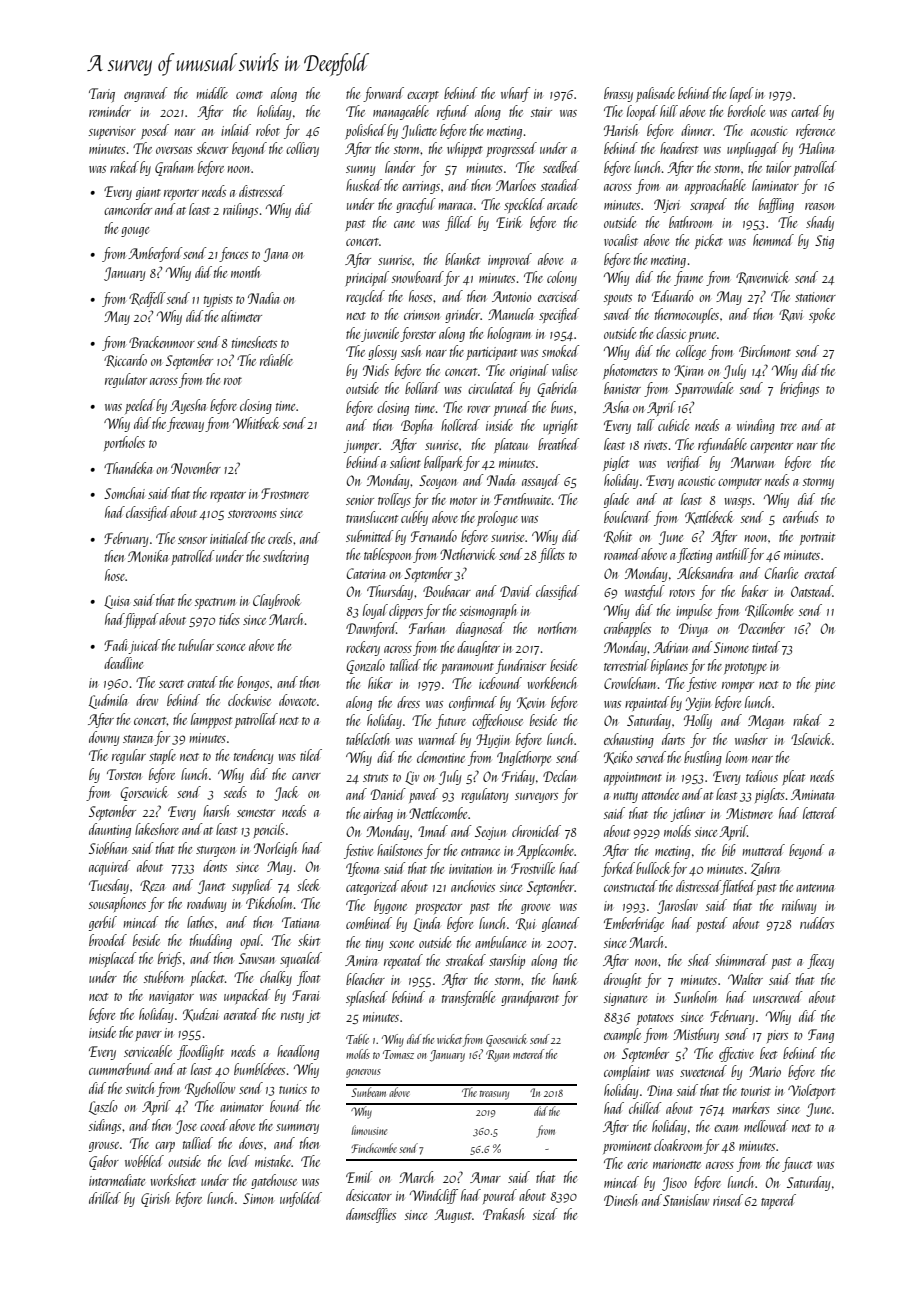  Describe the element at coordinates (186, 1127) in the page. I see `Jose` at that location.
